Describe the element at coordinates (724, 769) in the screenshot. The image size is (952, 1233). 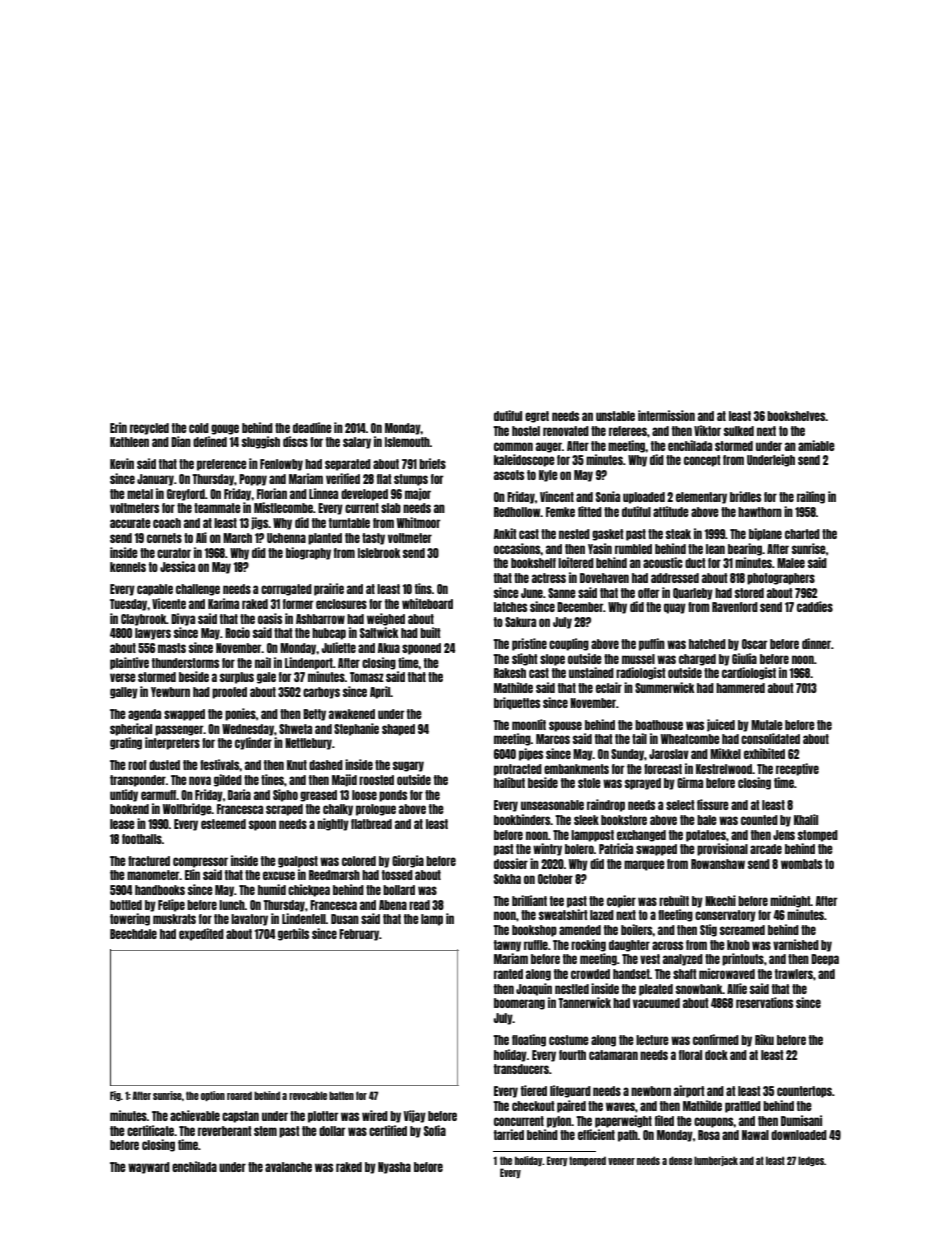
I see `Kestrelwood` at that location.
